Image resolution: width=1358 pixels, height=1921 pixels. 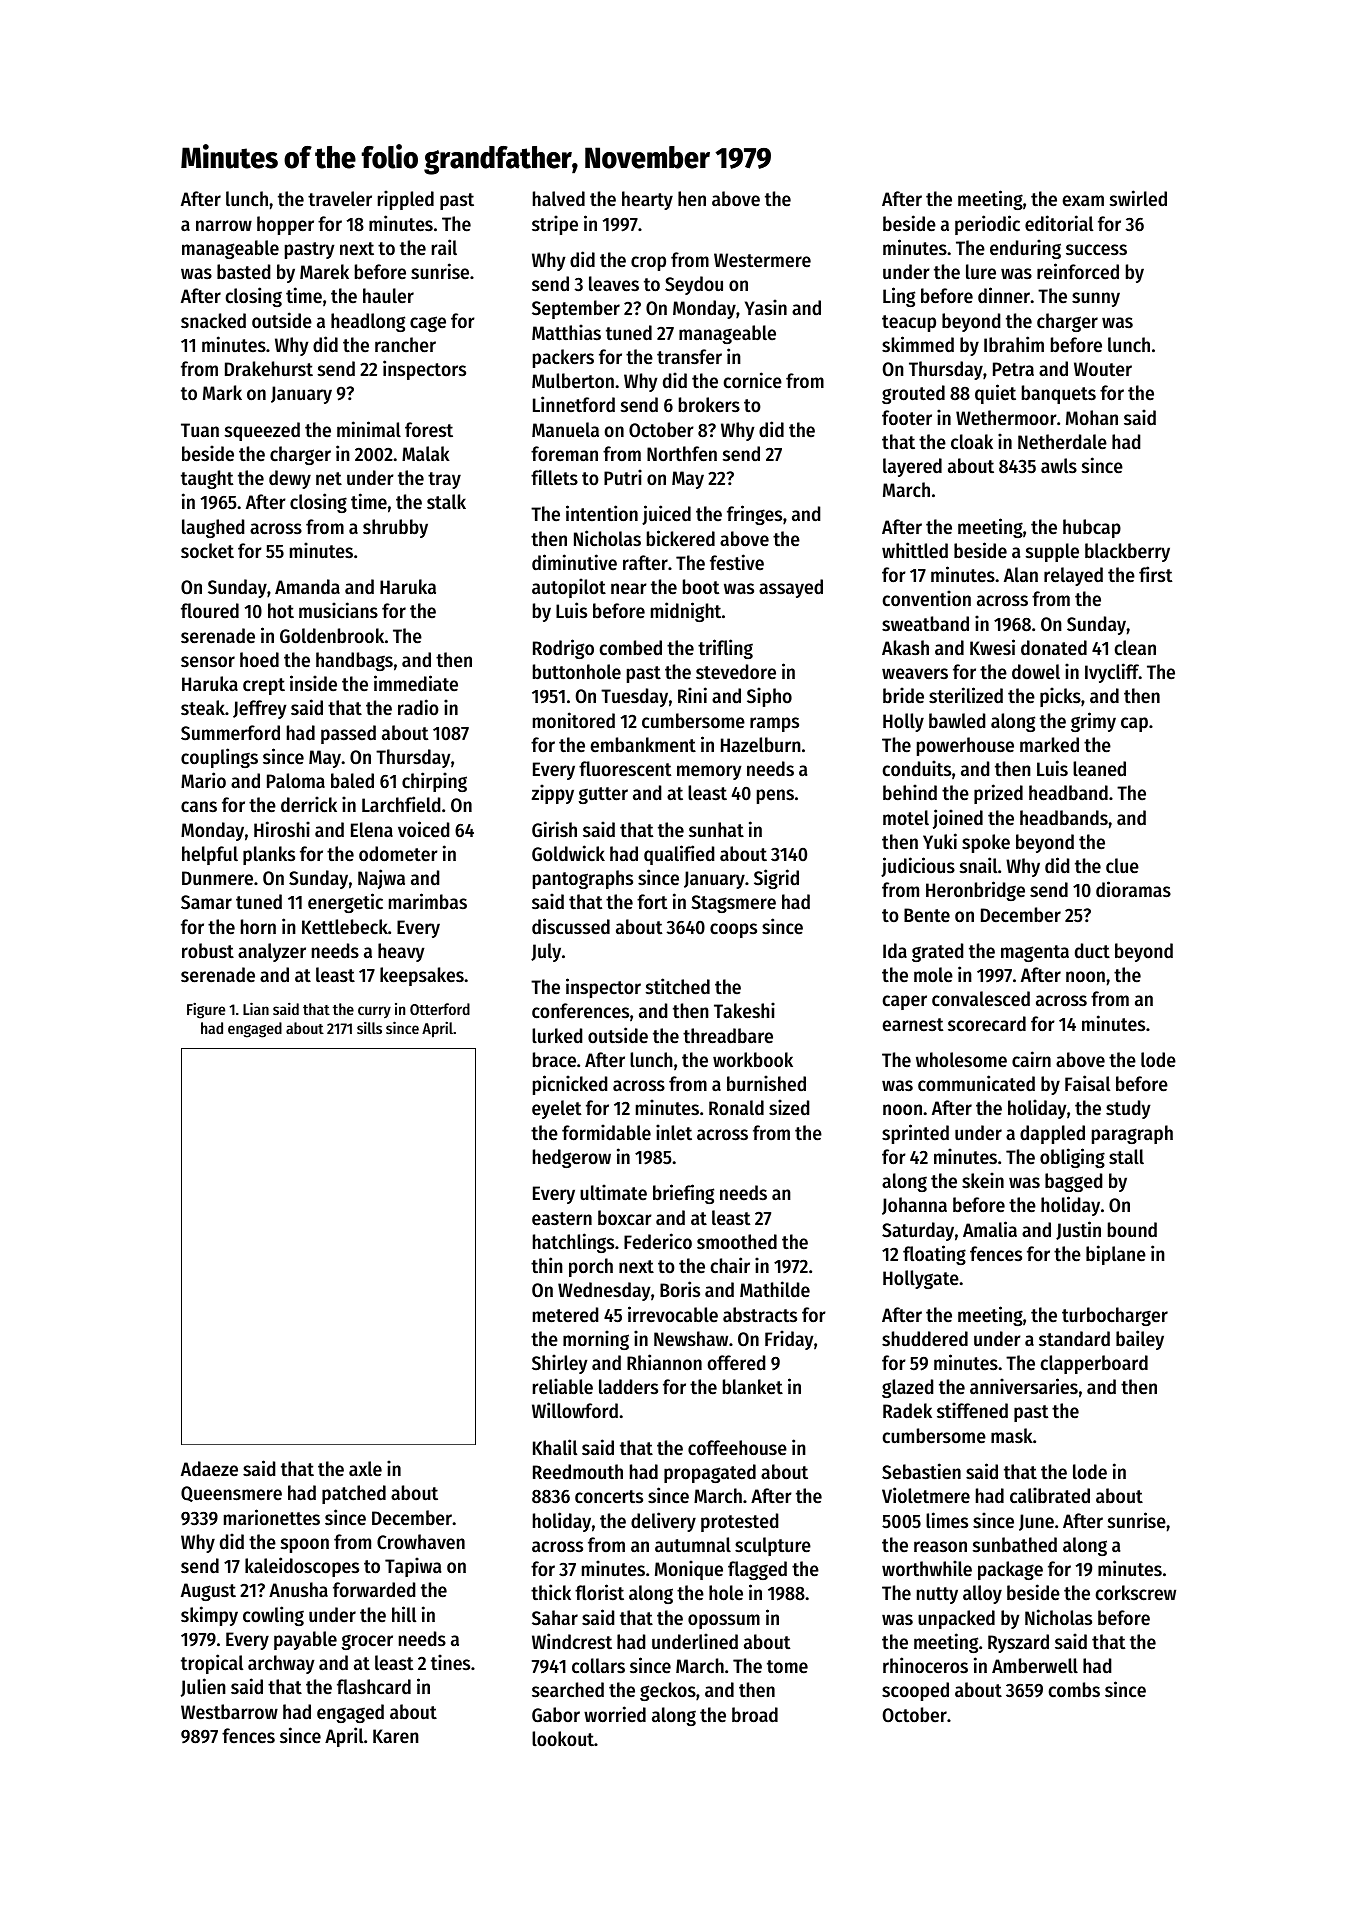 I want to click on assayed, so click(x=791, y=588).
